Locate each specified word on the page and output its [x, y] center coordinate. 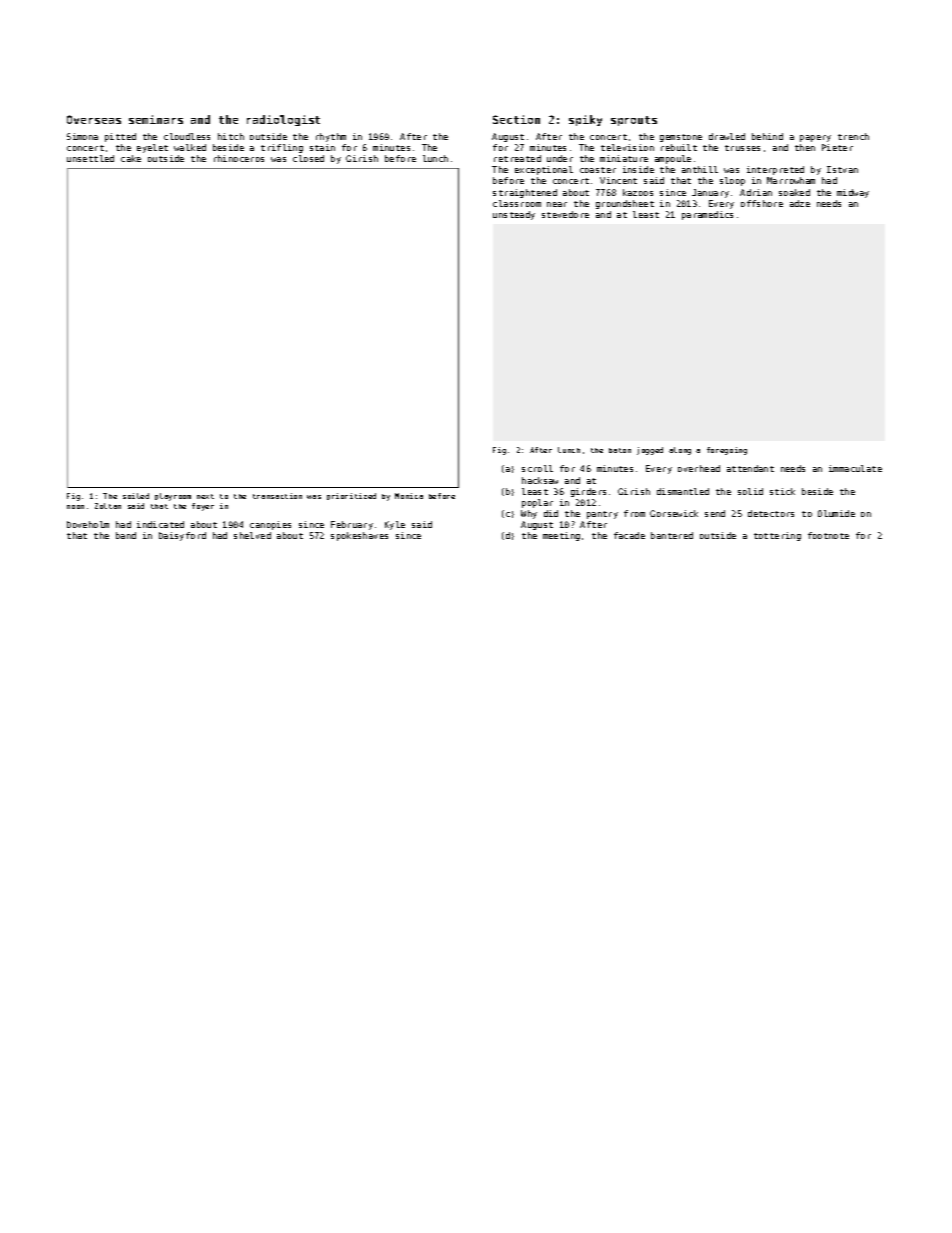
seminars [156, 119]
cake [131, 158]
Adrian [756, 192]
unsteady [514, 215]
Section [516, 119]
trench [853, 136]
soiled [136, 496]
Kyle [395, 525]
